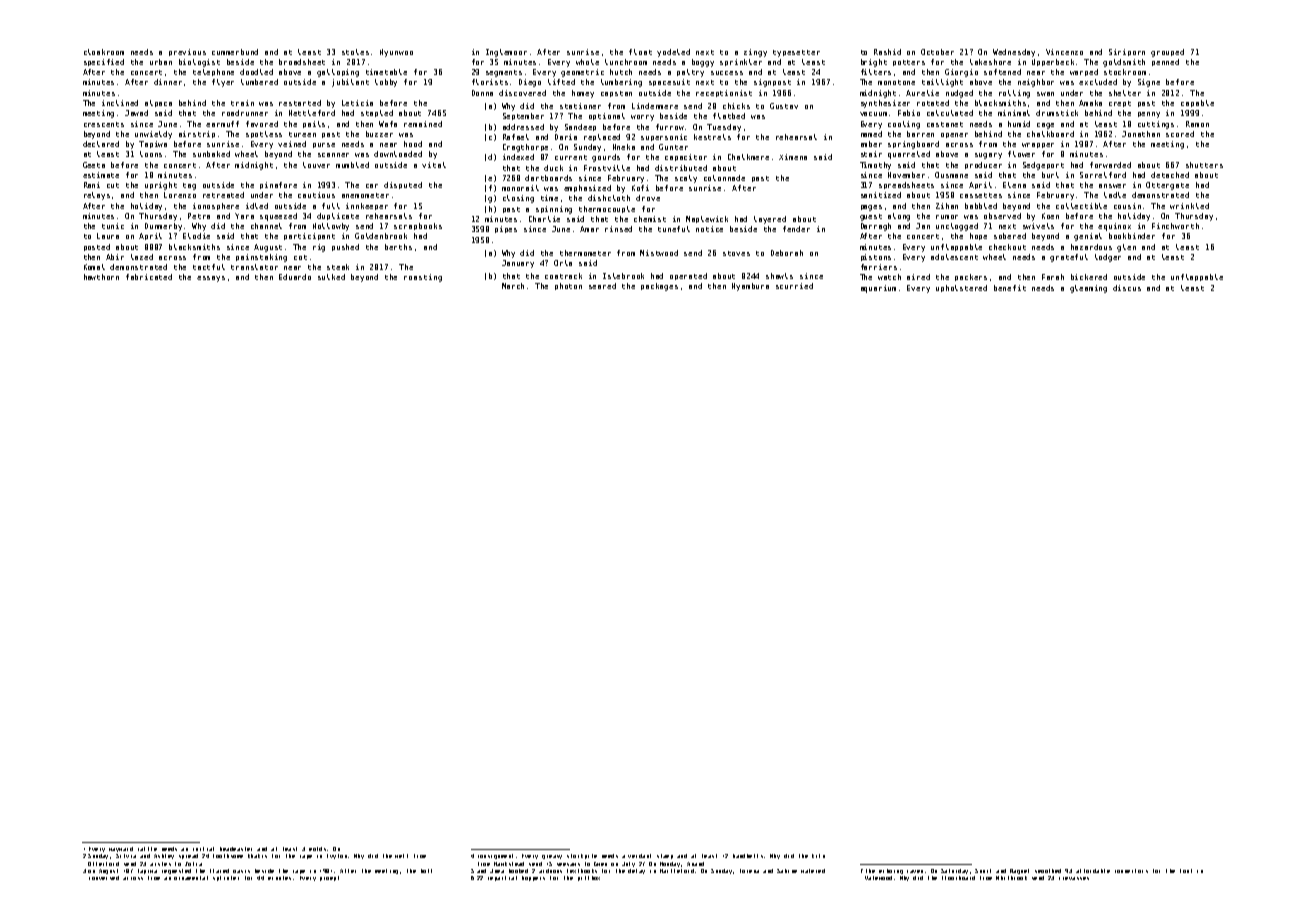 This screenshot has width=1308, height=924. I want to click on raffle, so click(147, 849).
